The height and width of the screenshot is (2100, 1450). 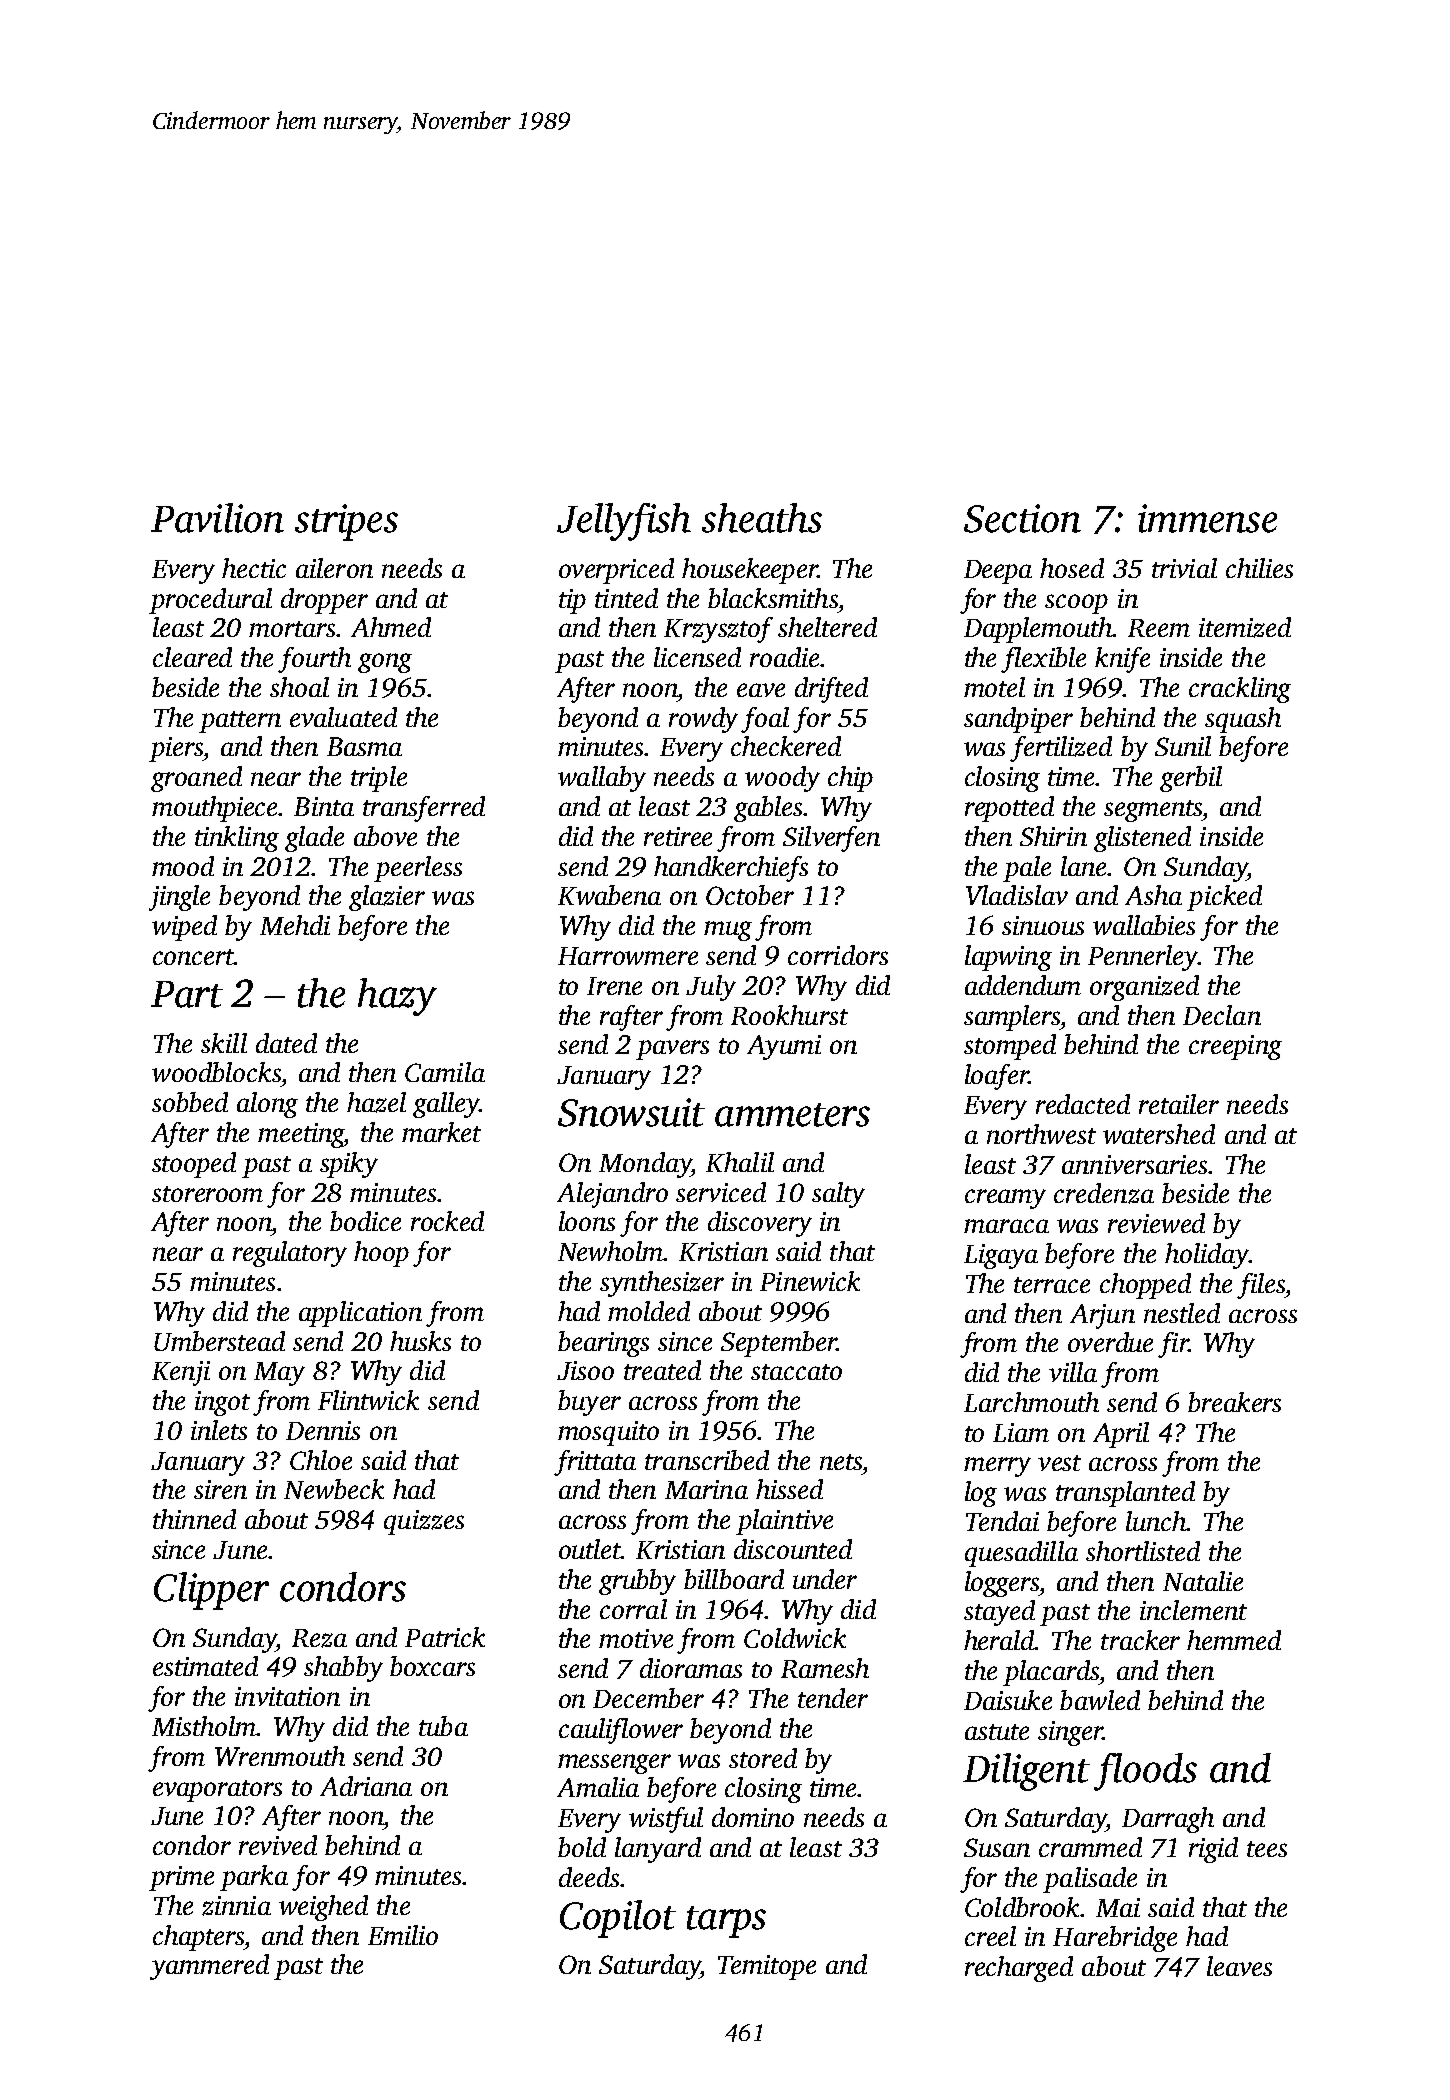 I want to click on Mistholm, so click(x=204, y=1726).
